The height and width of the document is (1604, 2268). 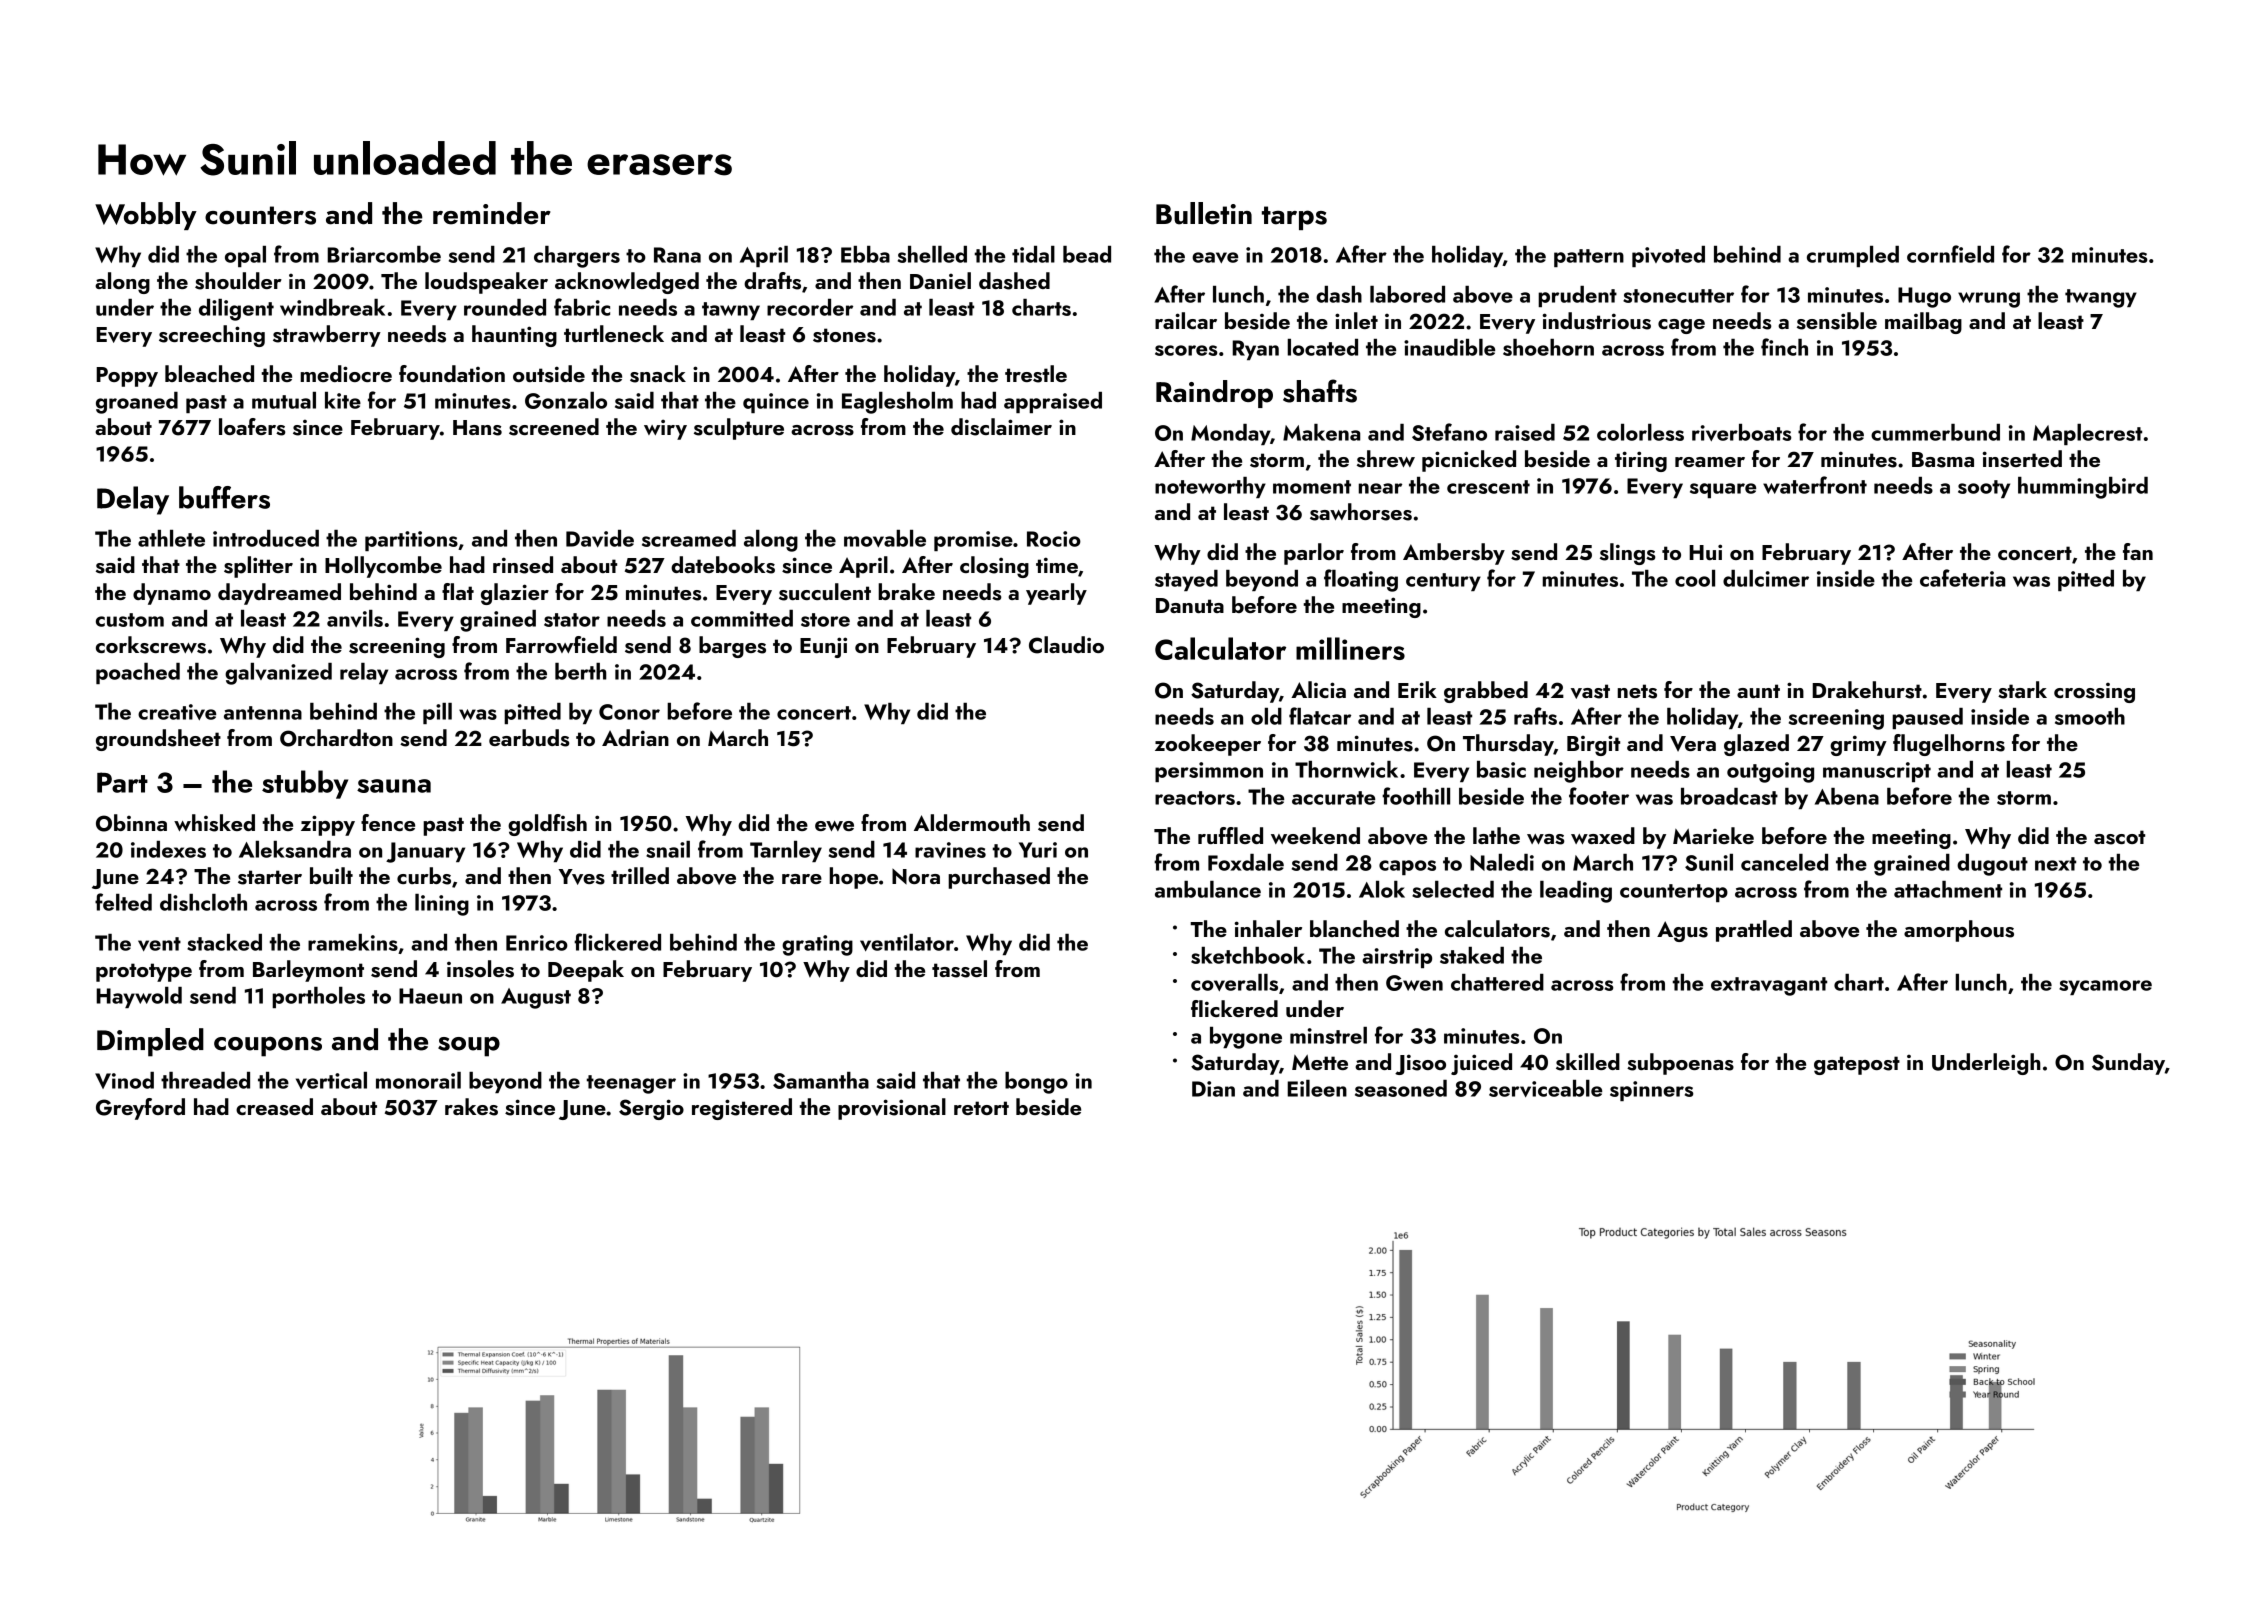 I want to click on crossing, so click(x=2094, y=693).
